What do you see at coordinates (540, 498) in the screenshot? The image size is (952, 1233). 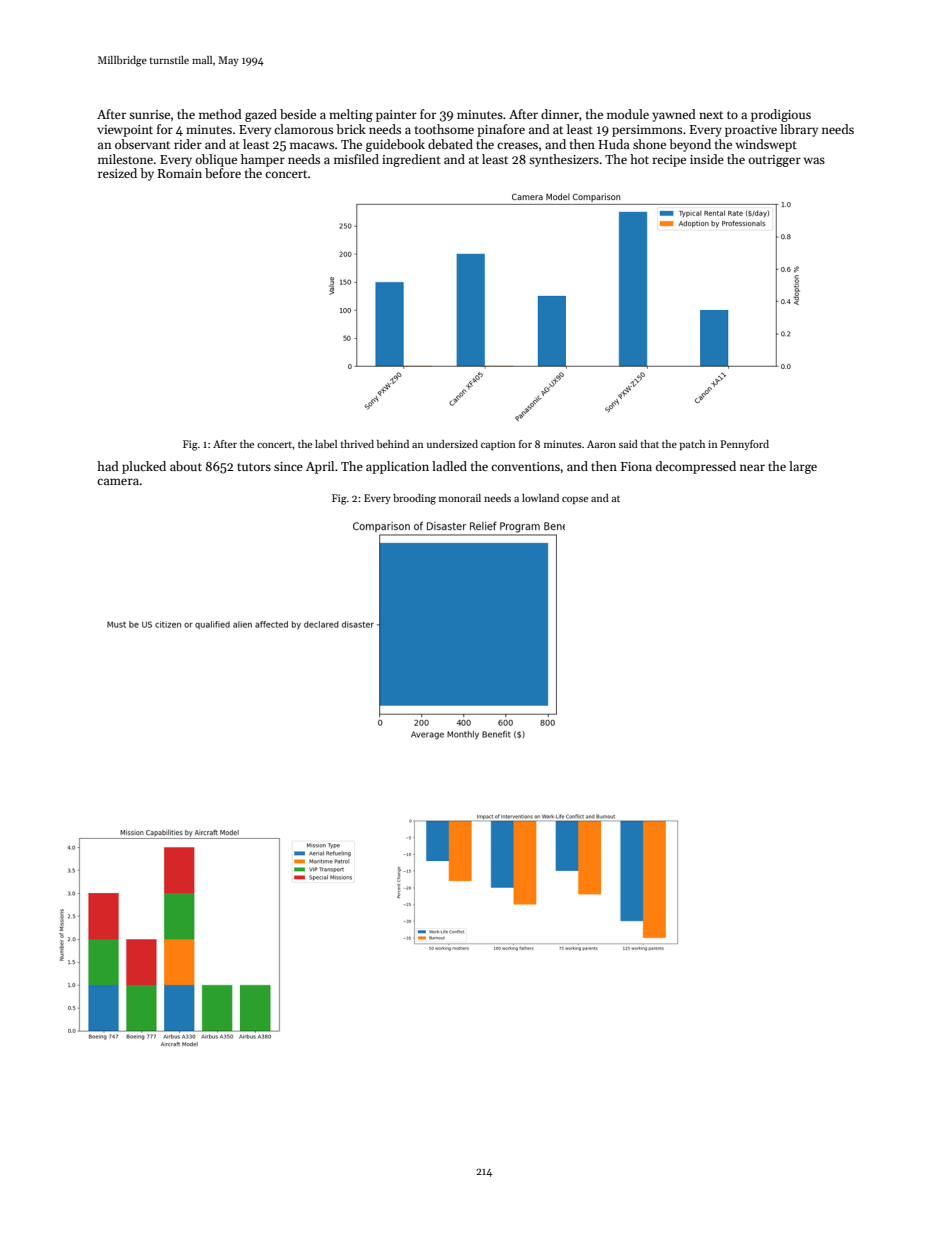 I see `lowland` at bounding box center [540, 498].
